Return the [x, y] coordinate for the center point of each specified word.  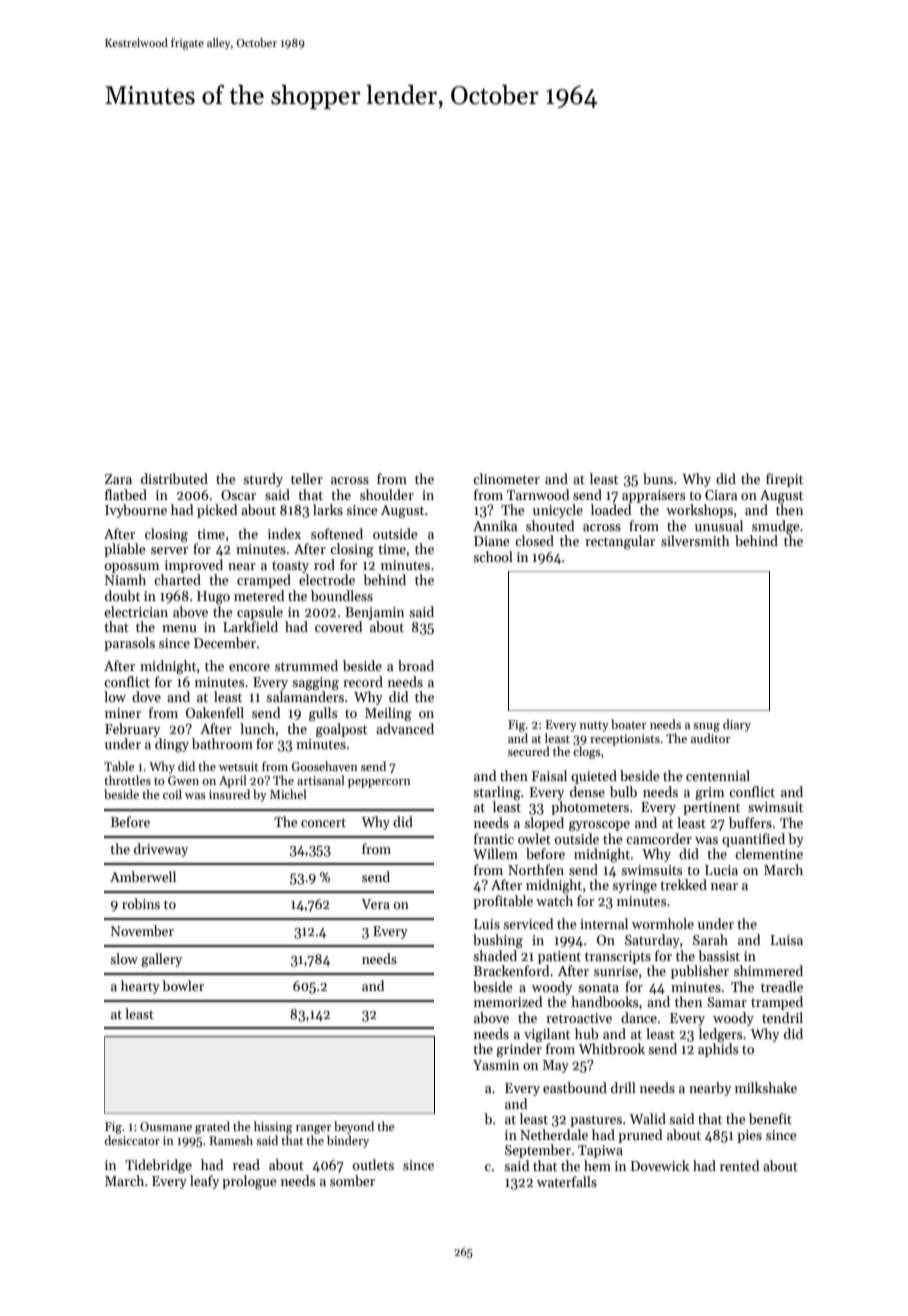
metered [259, 595]
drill [623, 1087]
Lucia [721, 870]
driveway [161, 850]
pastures [596, 1121]
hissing [273, 1127]
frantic [494, 838]
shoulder [387, 494]
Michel [288, 794]
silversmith [695, 540]
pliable [125, 550]
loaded [611, 509]
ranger [314, 1129]
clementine [769, 853]
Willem [495, 853]
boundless [342, 595]
